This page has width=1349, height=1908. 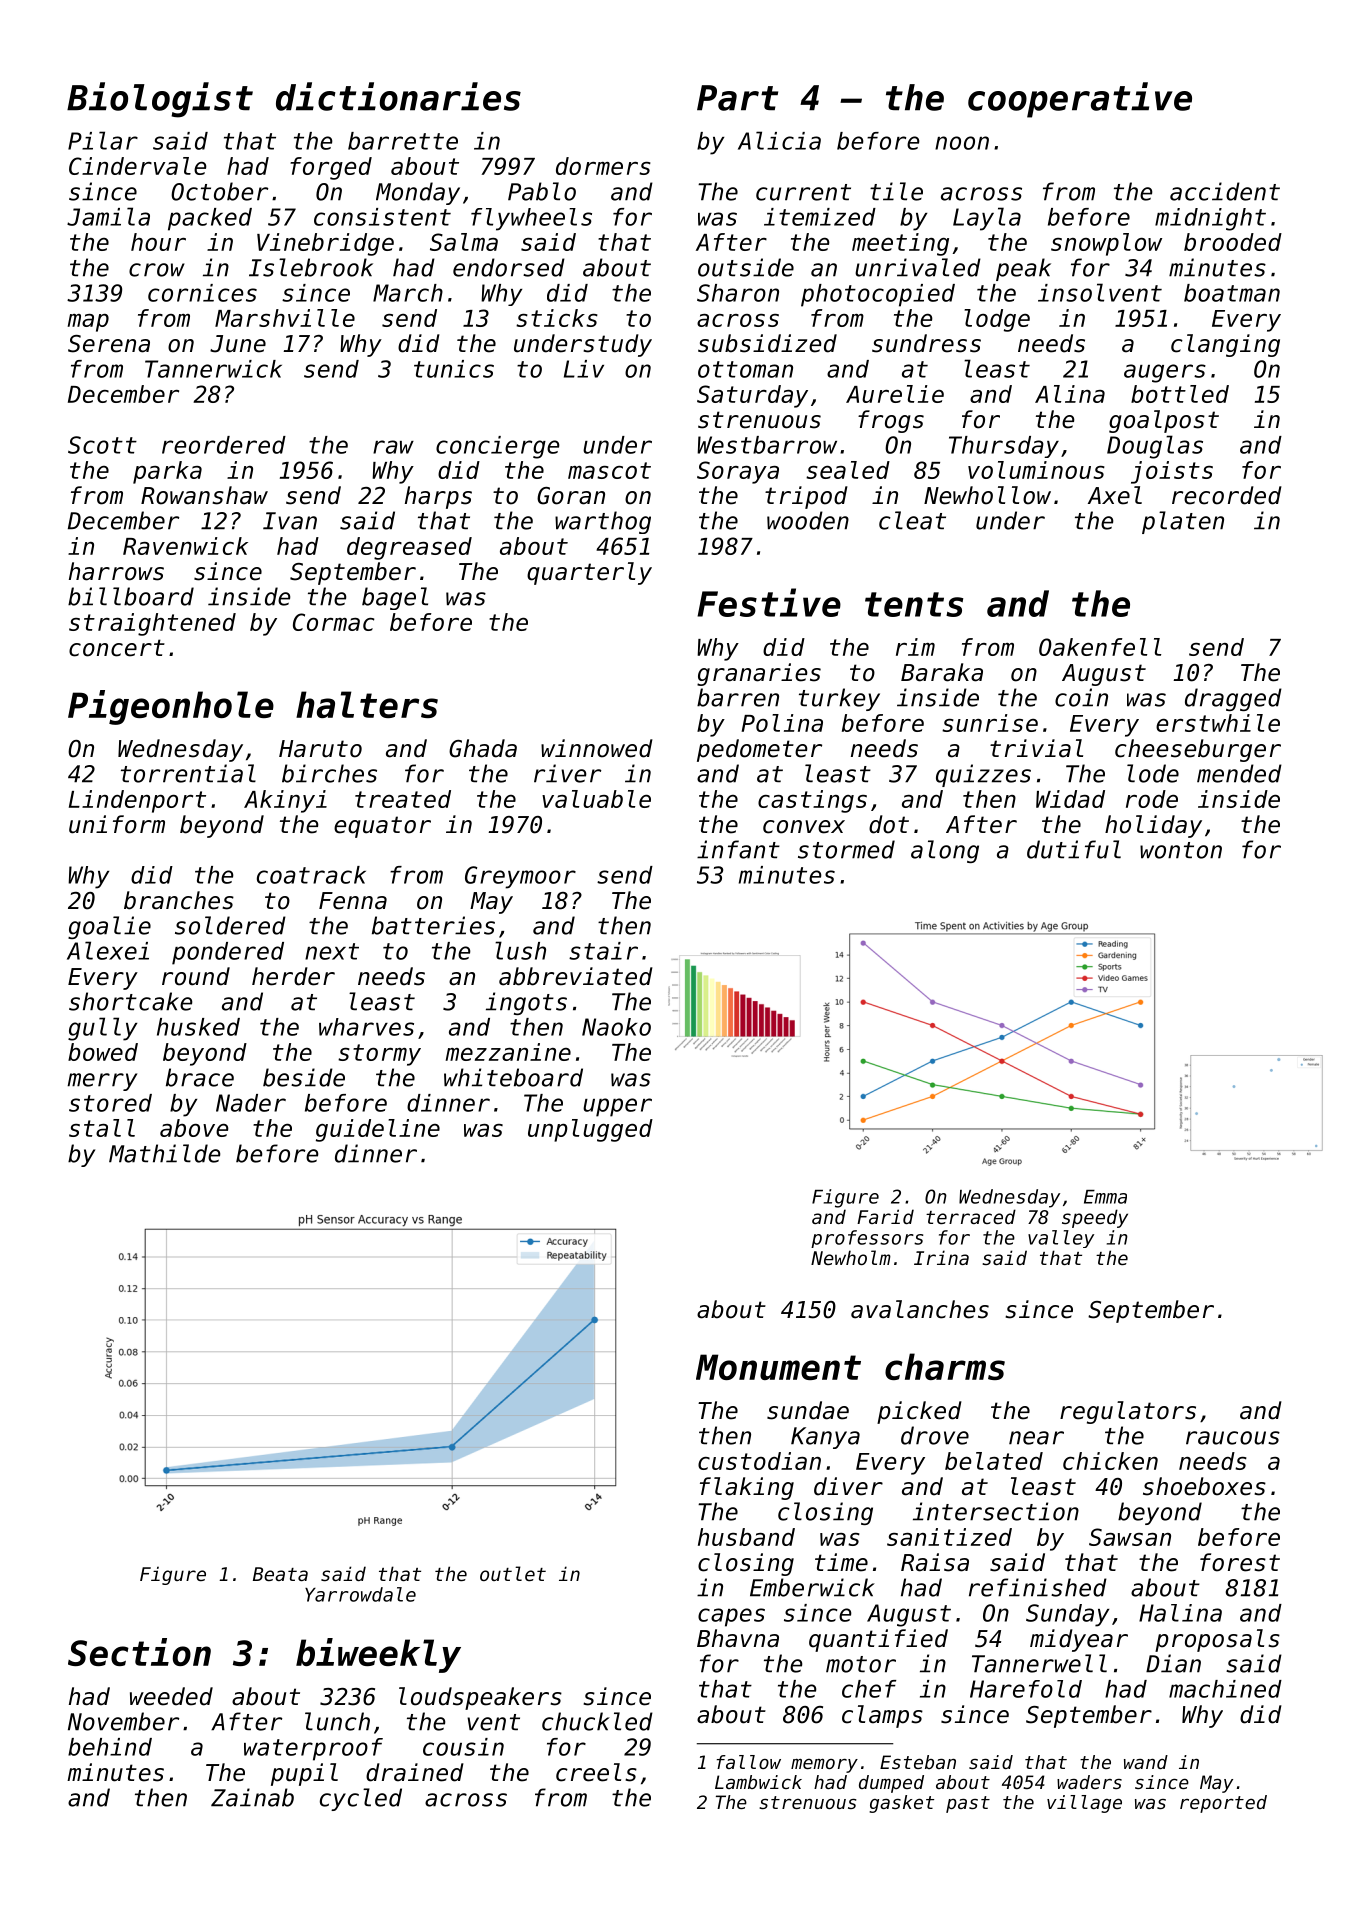 What do you see at coordinates (820, 217) in the page?
I see `itemized` at bounding box center [820, 217].
